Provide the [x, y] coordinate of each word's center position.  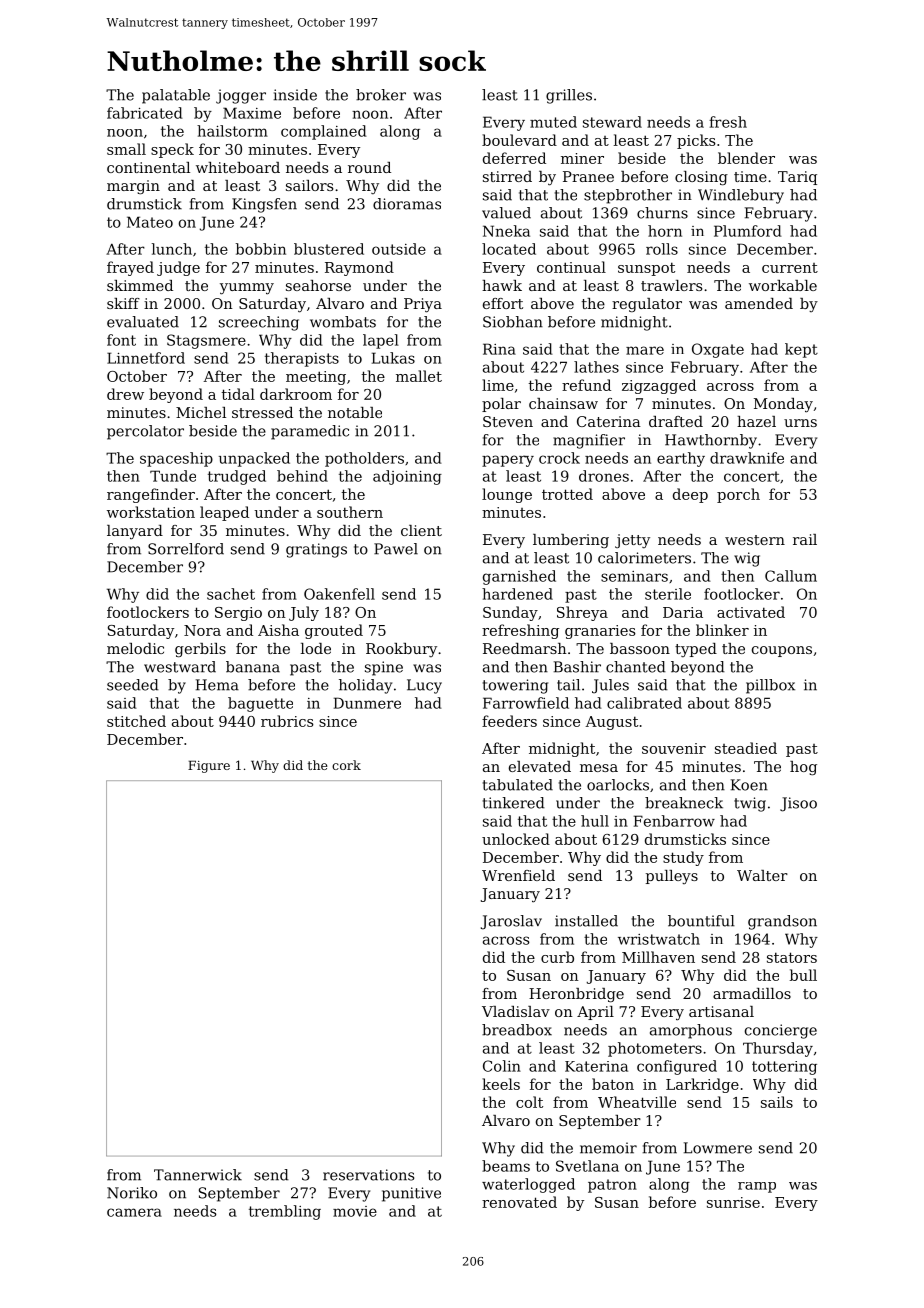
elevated [540, 766]
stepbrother [628, 196]
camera [134, 1212]
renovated [519, 1202]
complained [324, 132]
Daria [683, 612]
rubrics [287, 721]
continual [571, 267]
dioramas [407, 204]
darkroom [296, 394]
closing [701, 178]
